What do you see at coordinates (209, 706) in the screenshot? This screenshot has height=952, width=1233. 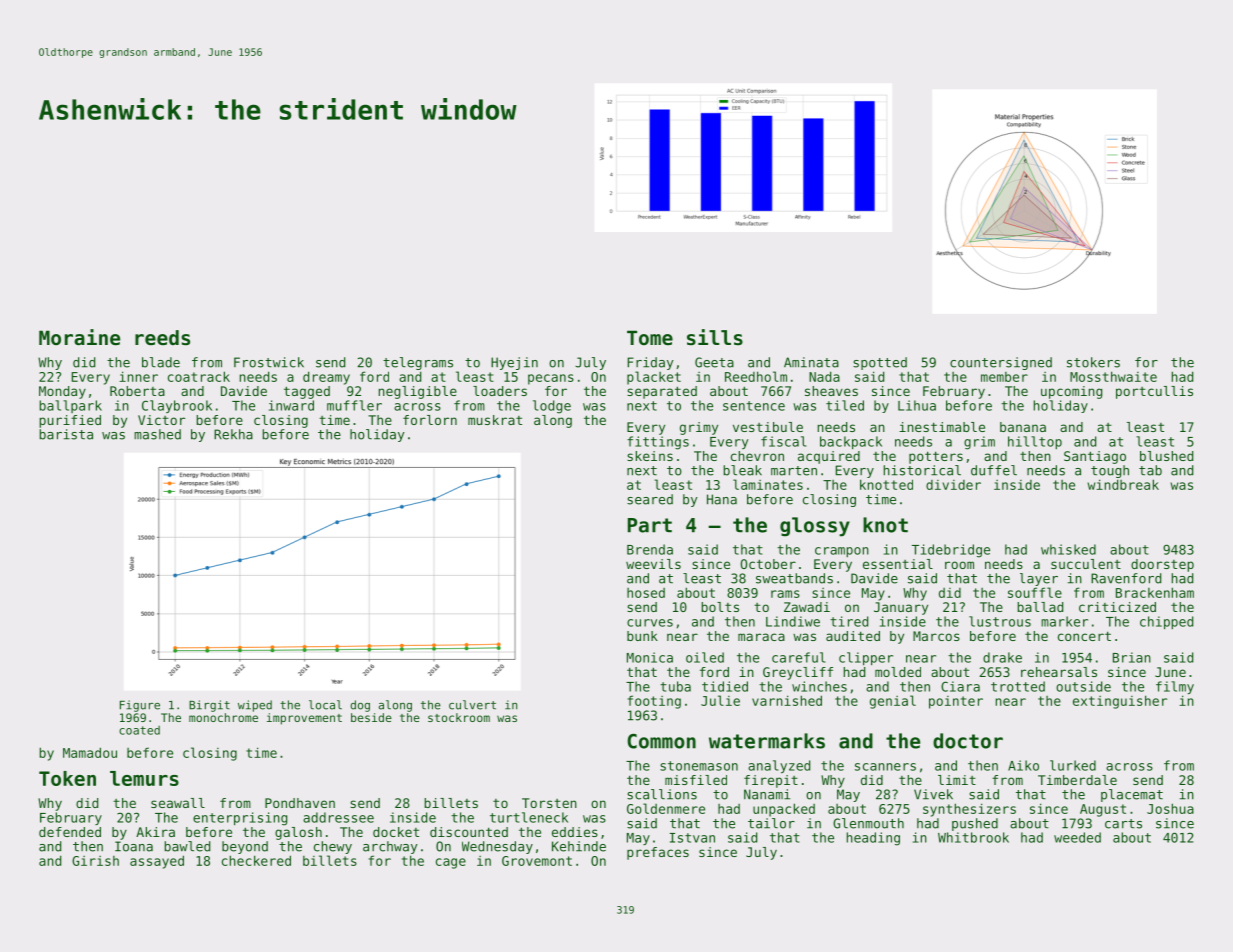 I see `Birgit` at bounding box center [209, 706].
